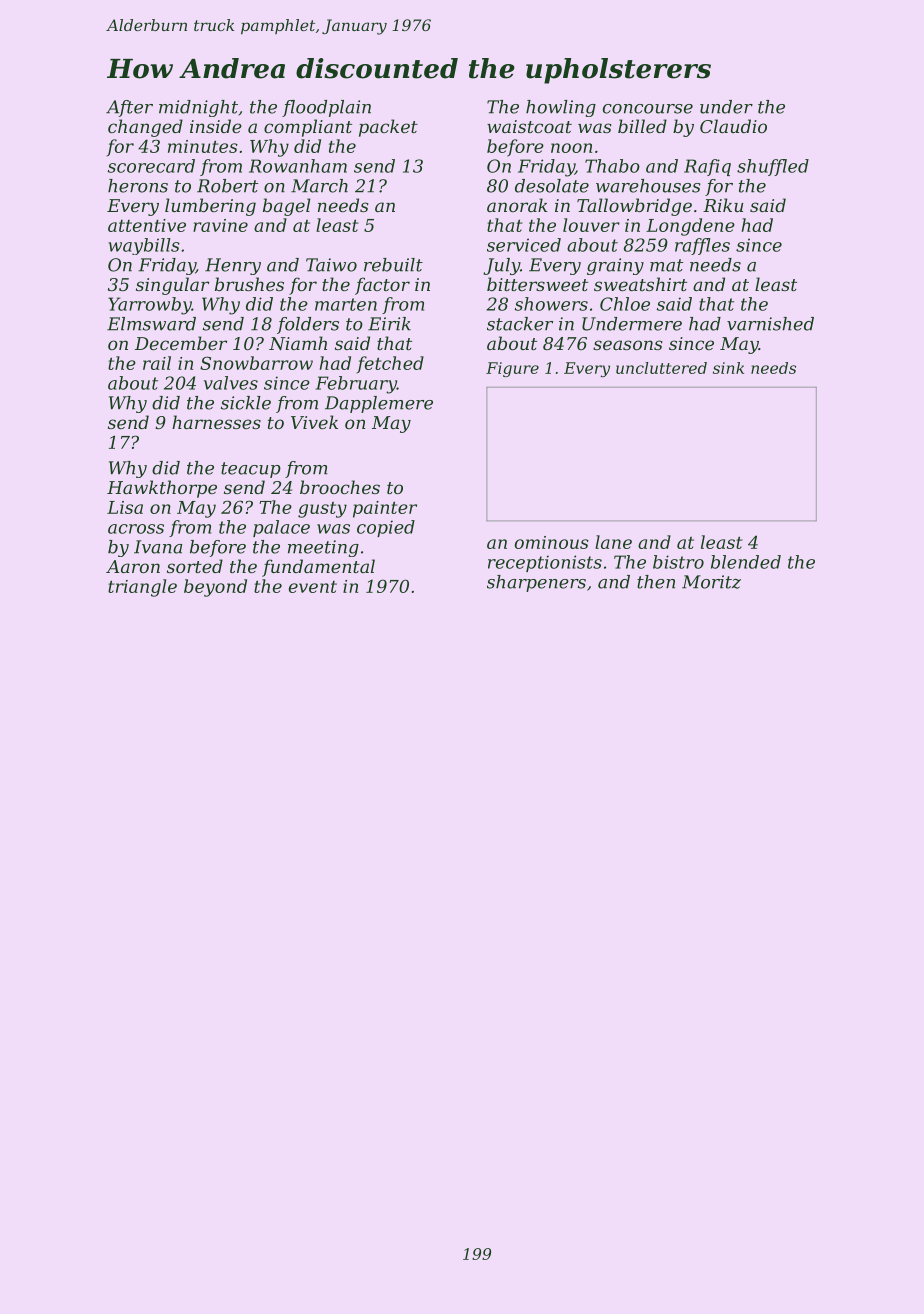 This screenshot has width=924, height=1314. I want to click on Dapplemere, so click(379, 404).
